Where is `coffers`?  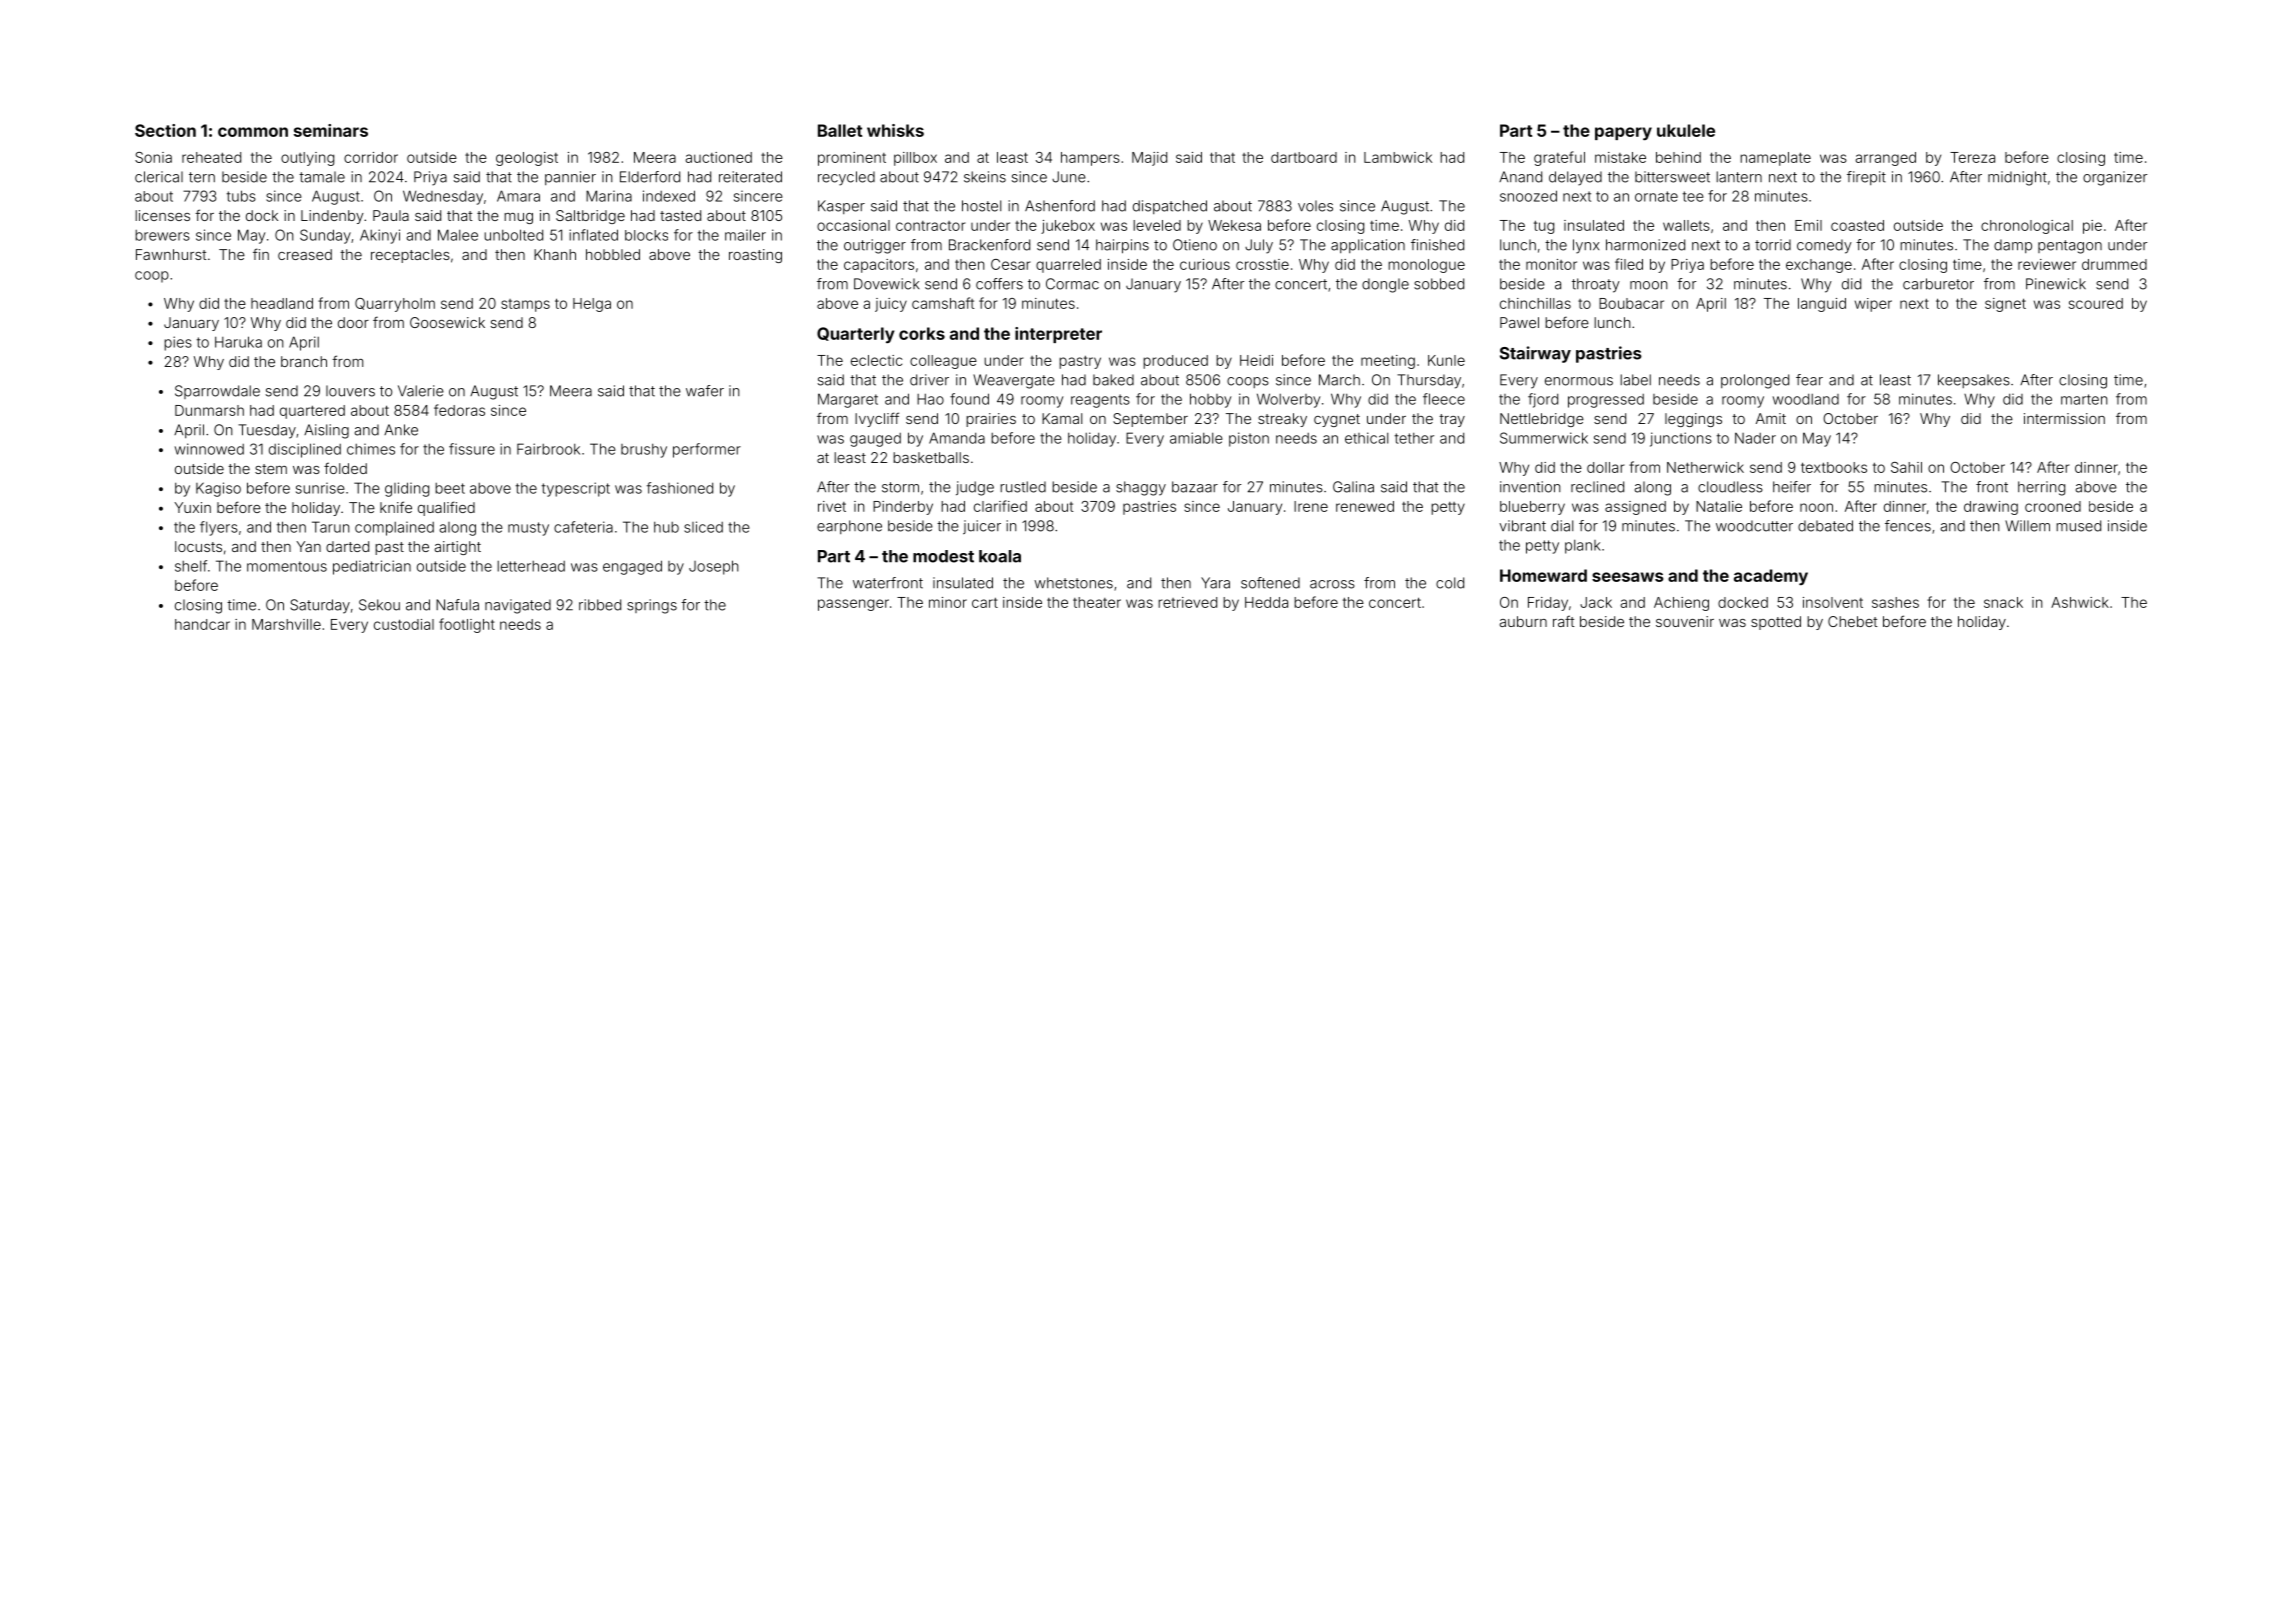
coffers is located at coordinates (999, 284).
